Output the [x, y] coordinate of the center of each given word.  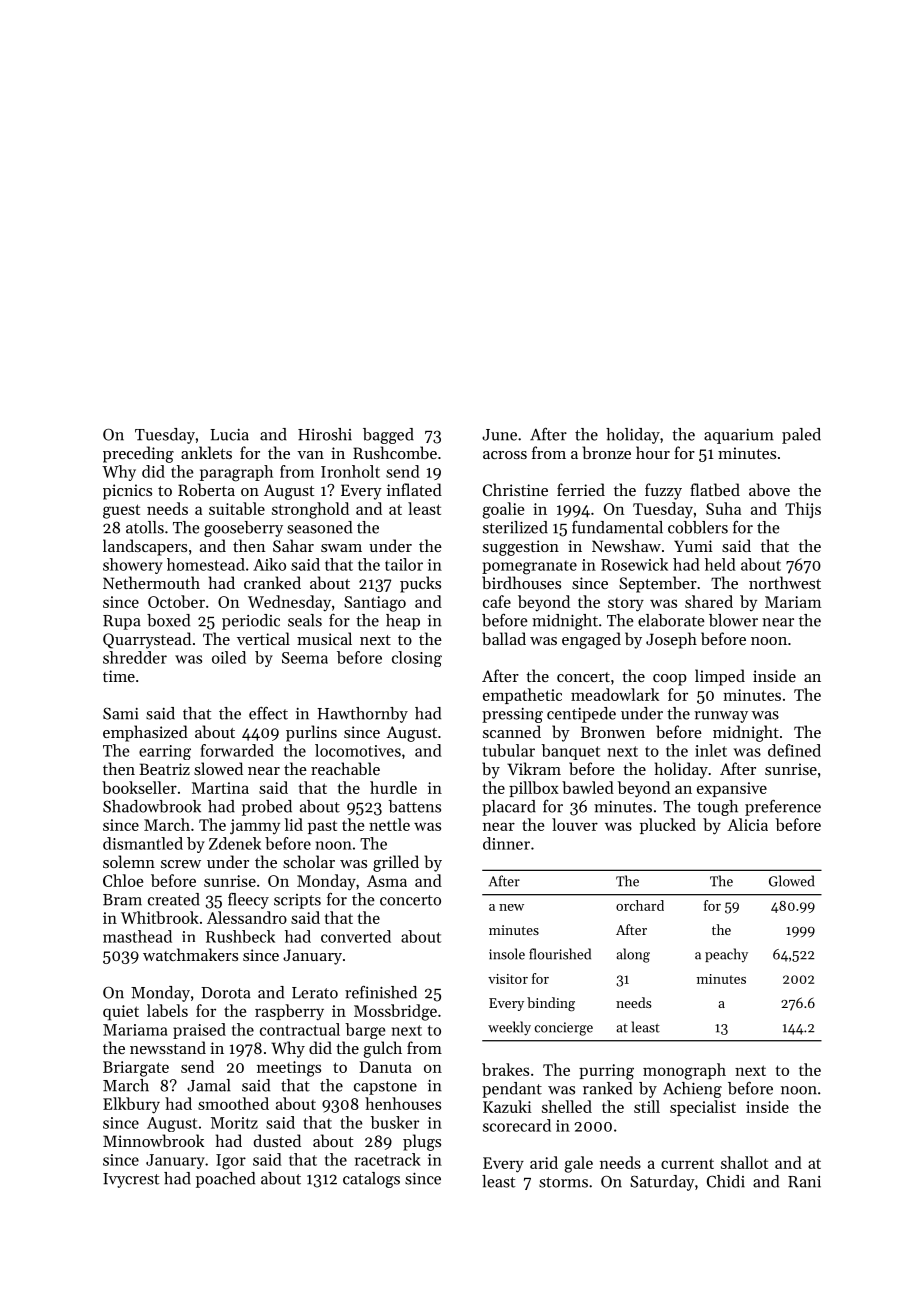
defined [794, 750]
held [720, 564]
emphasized [145, 733]
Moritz [234, 1123]
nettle [389, 824]
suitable [237, 508]
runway [721, 717]
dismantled [143, 843]
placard [509, 808]
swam [341, 548]
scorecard [517, 1125]
